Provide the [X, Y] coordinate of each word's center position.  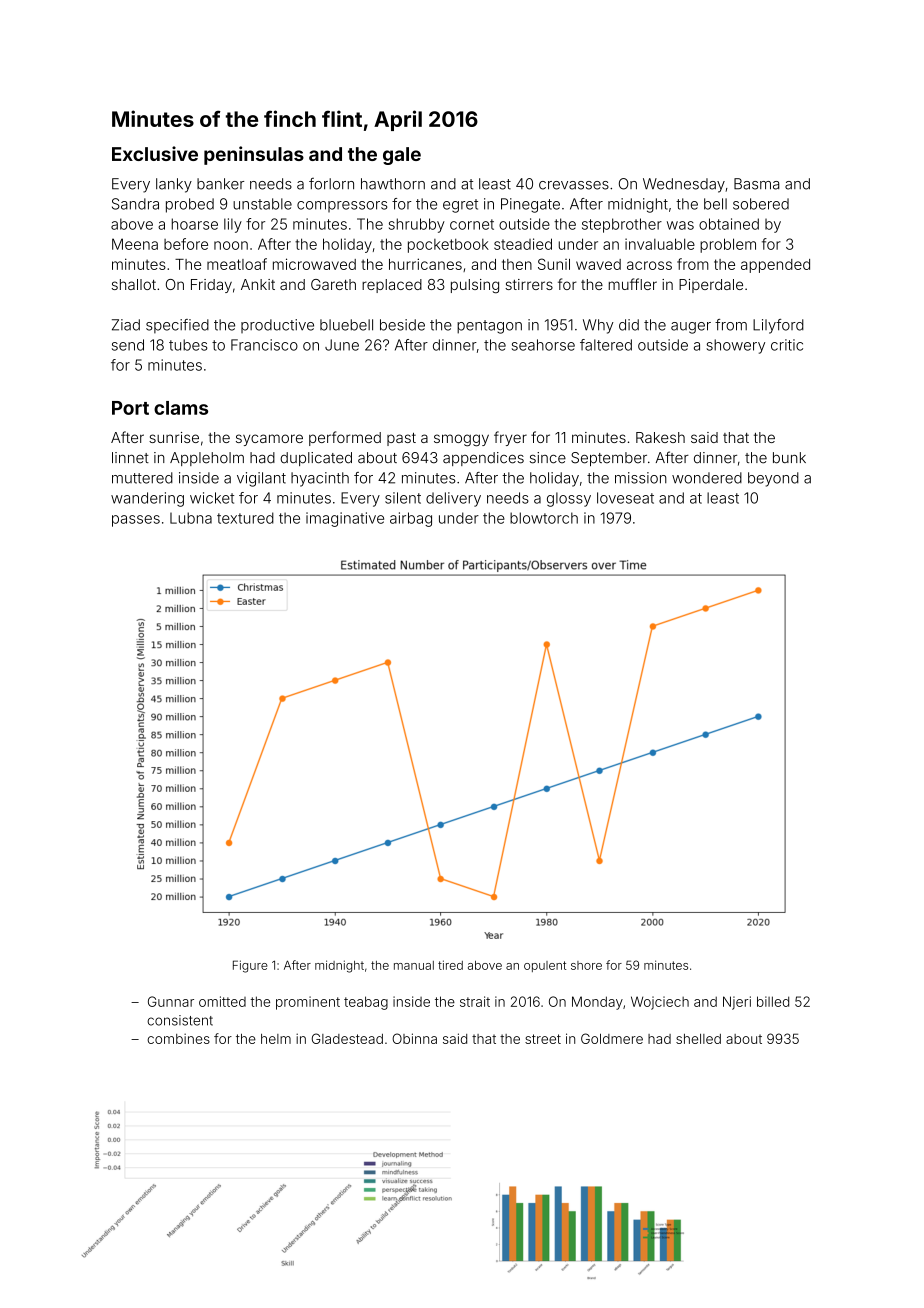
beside [402, 325]
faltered [606, 345]
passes [136, 521]
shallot [134, 284]
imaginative [345, 519]
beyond [773, 479]
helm [276, 1039]
